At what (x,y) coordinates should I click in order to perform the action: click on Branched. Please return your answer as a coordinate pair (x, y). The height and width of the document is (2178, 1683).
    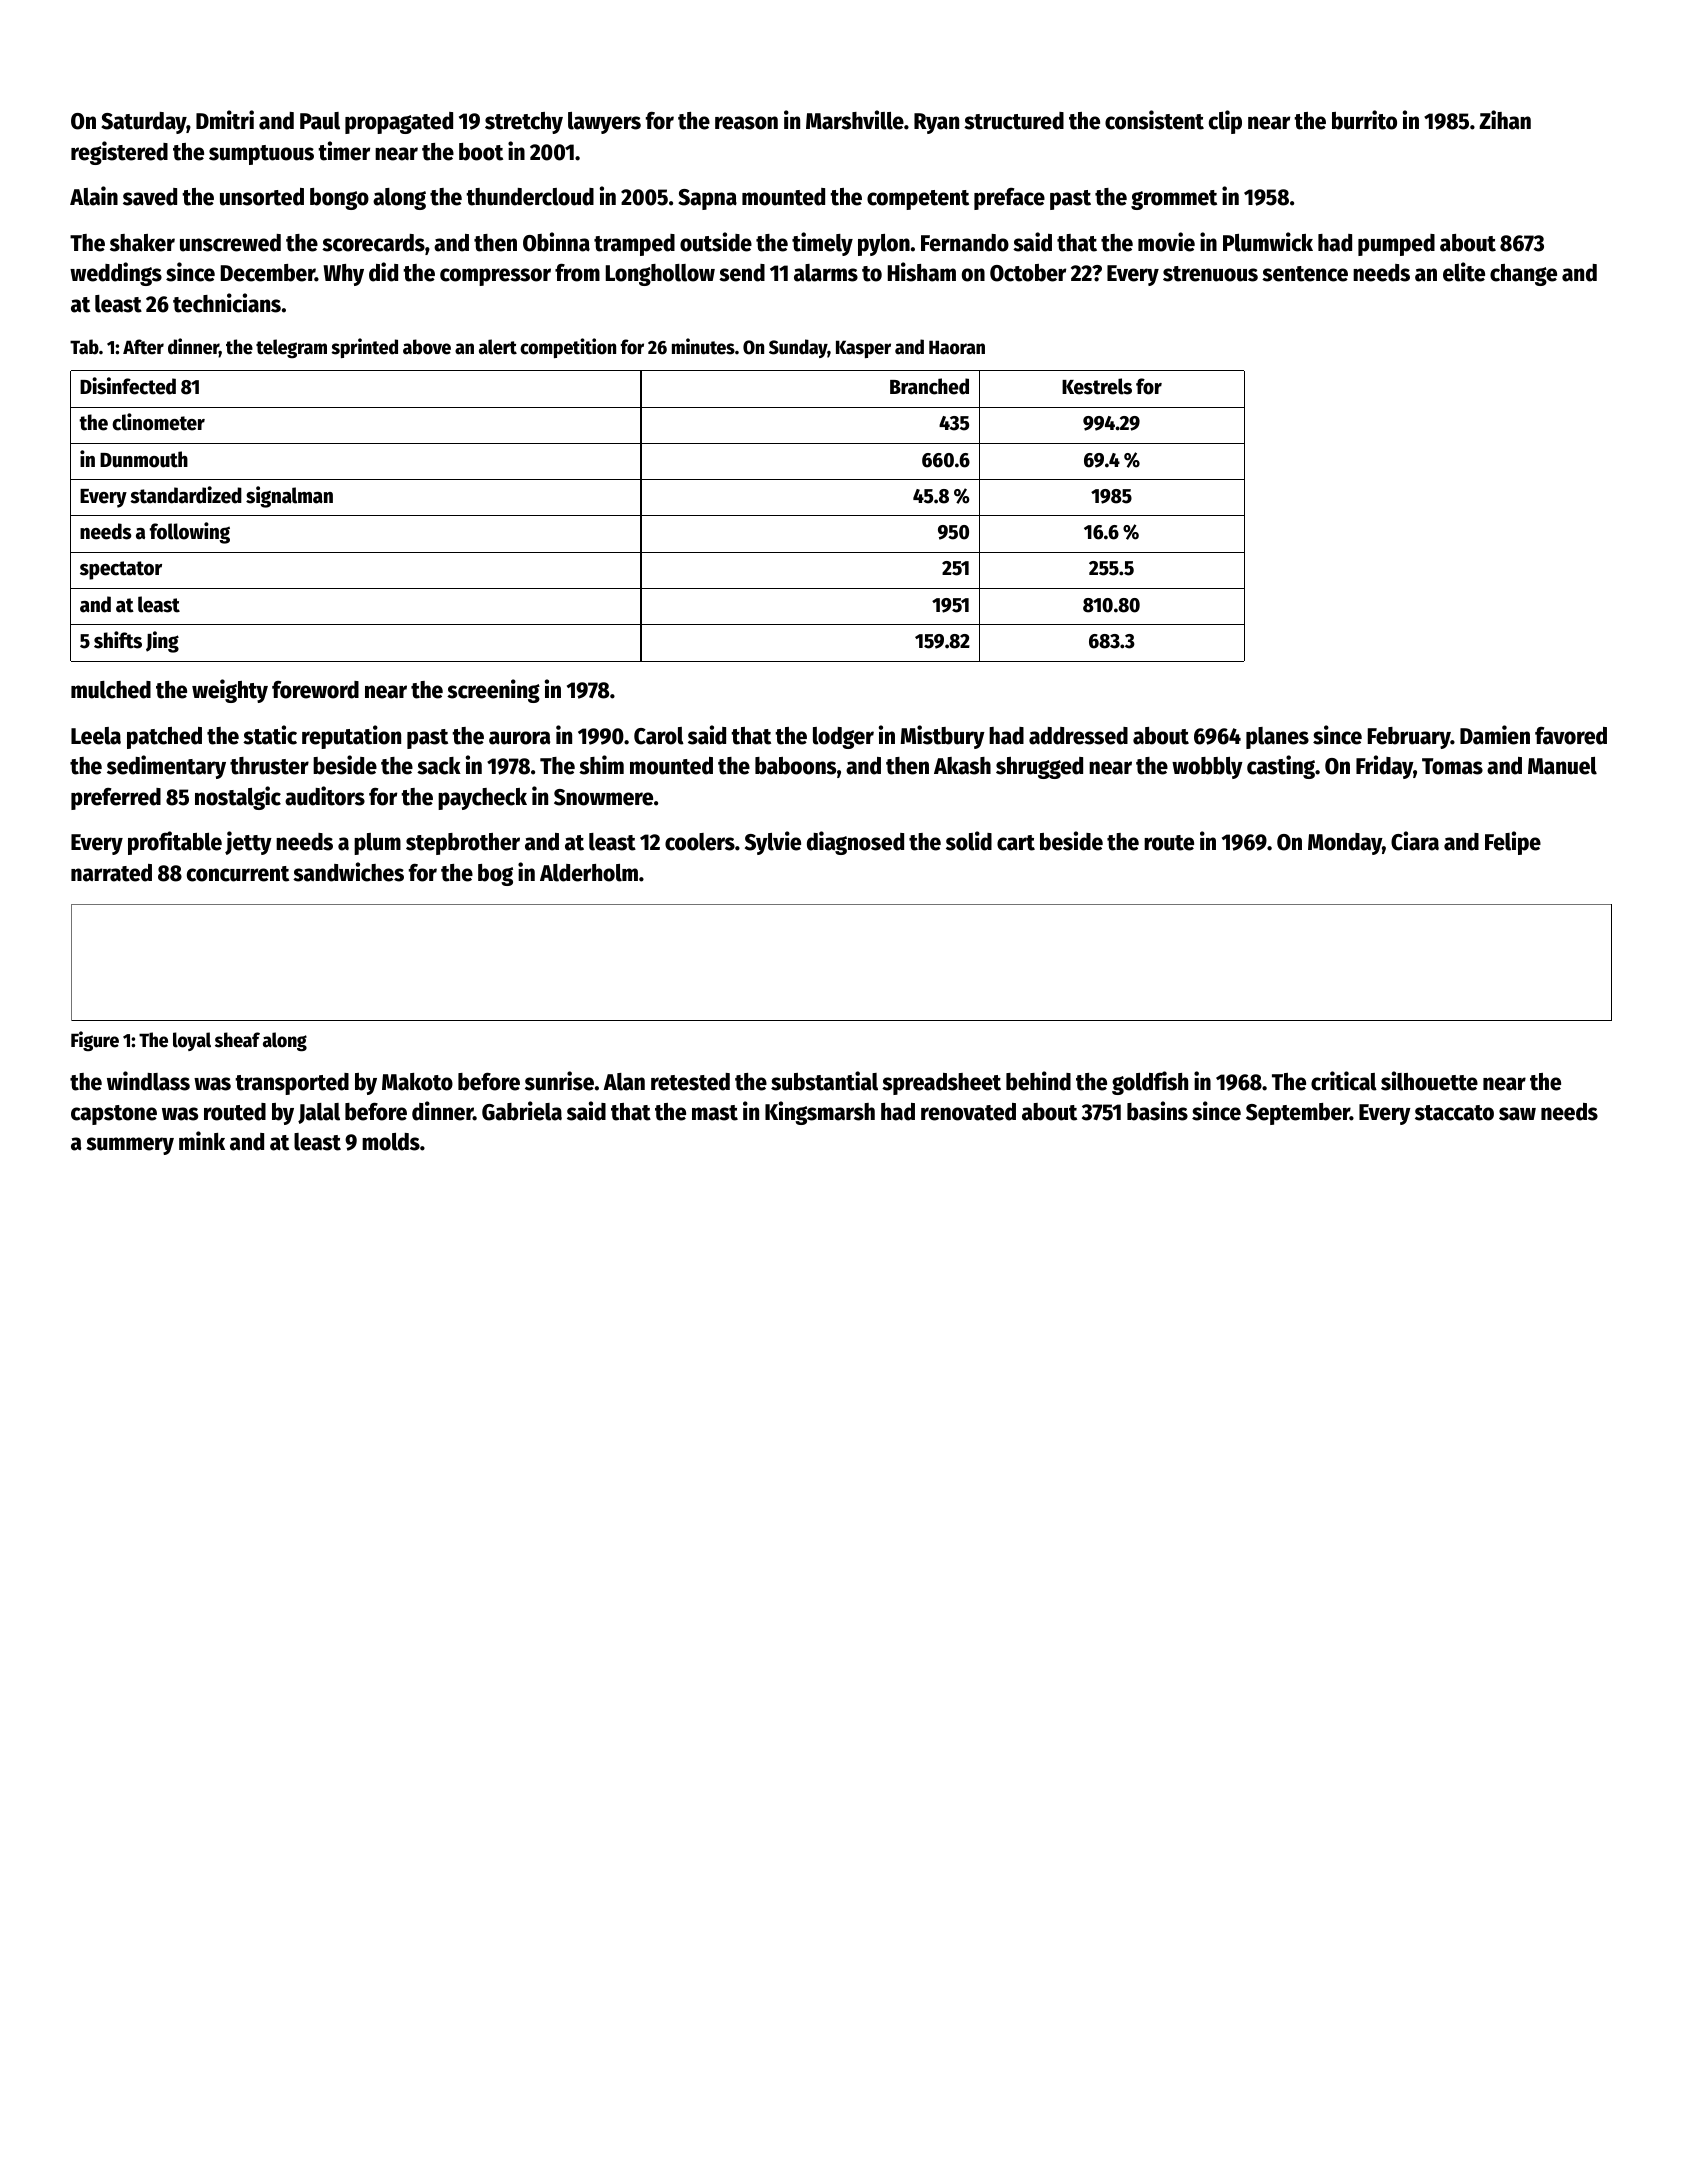
    Looking at the image, I should click on (929, 386).
